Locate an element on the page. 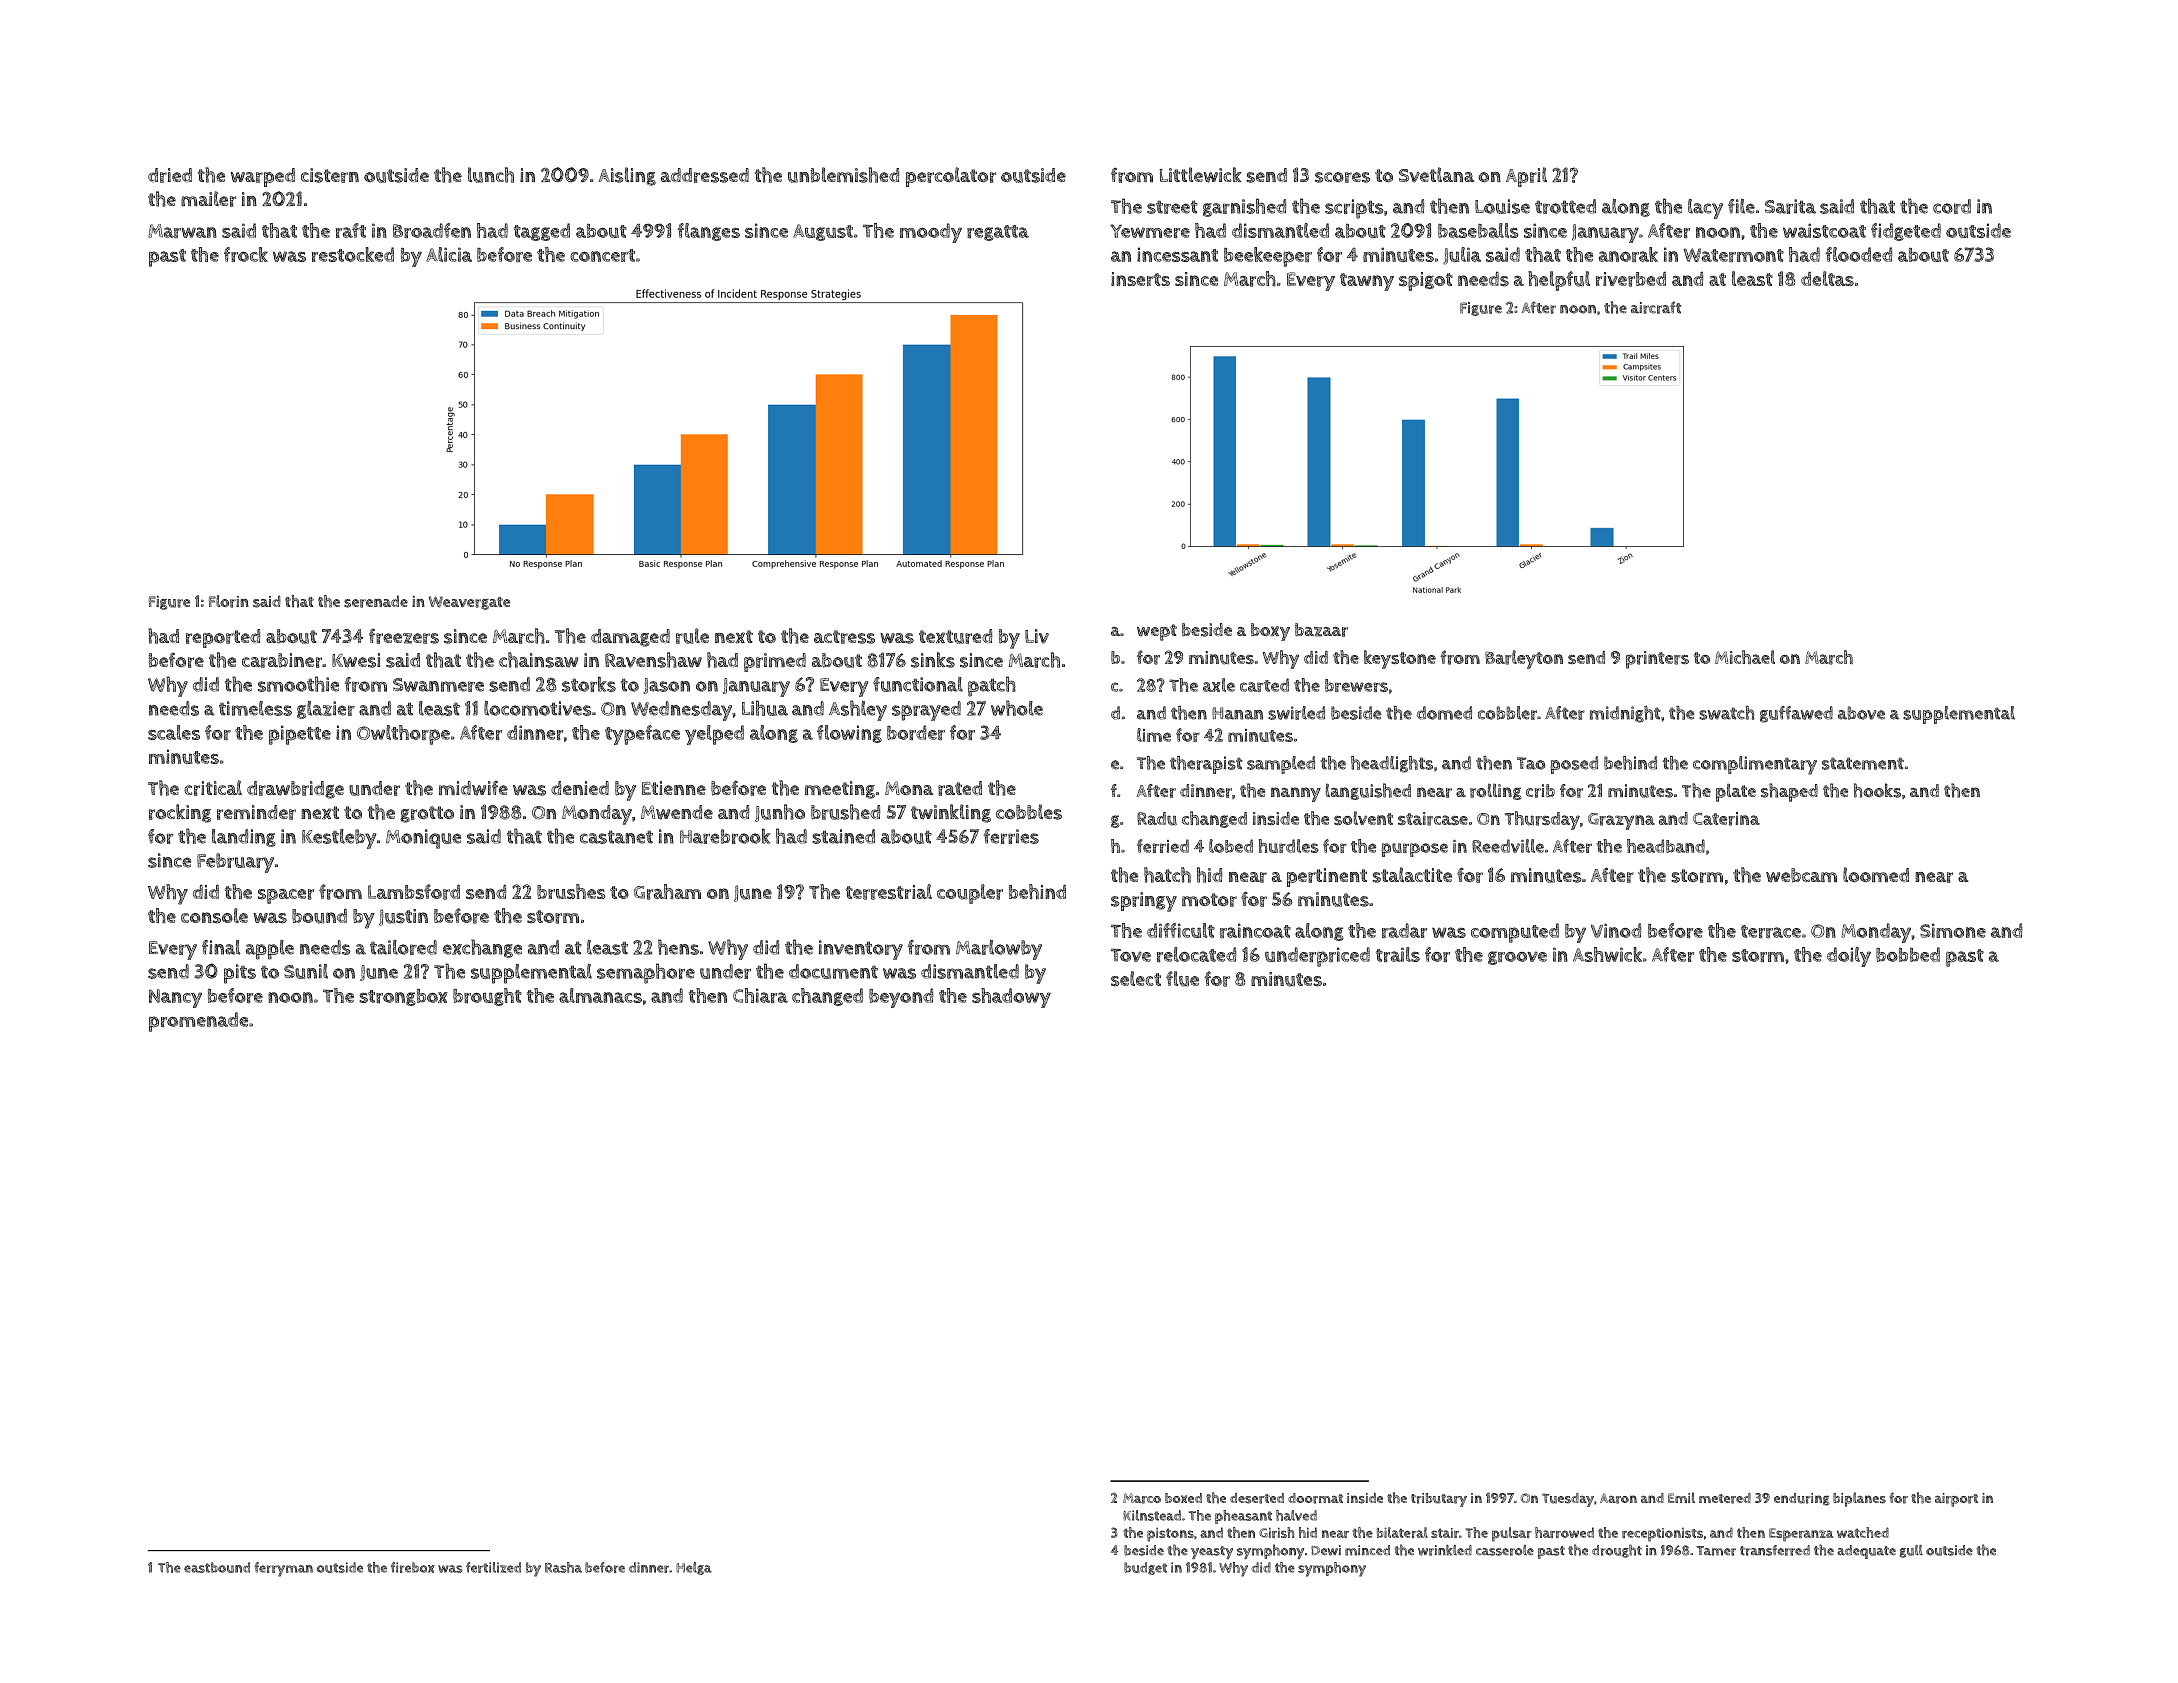 This image has height=1683, width=2178. sinks is located at coordinates (933, 660).
